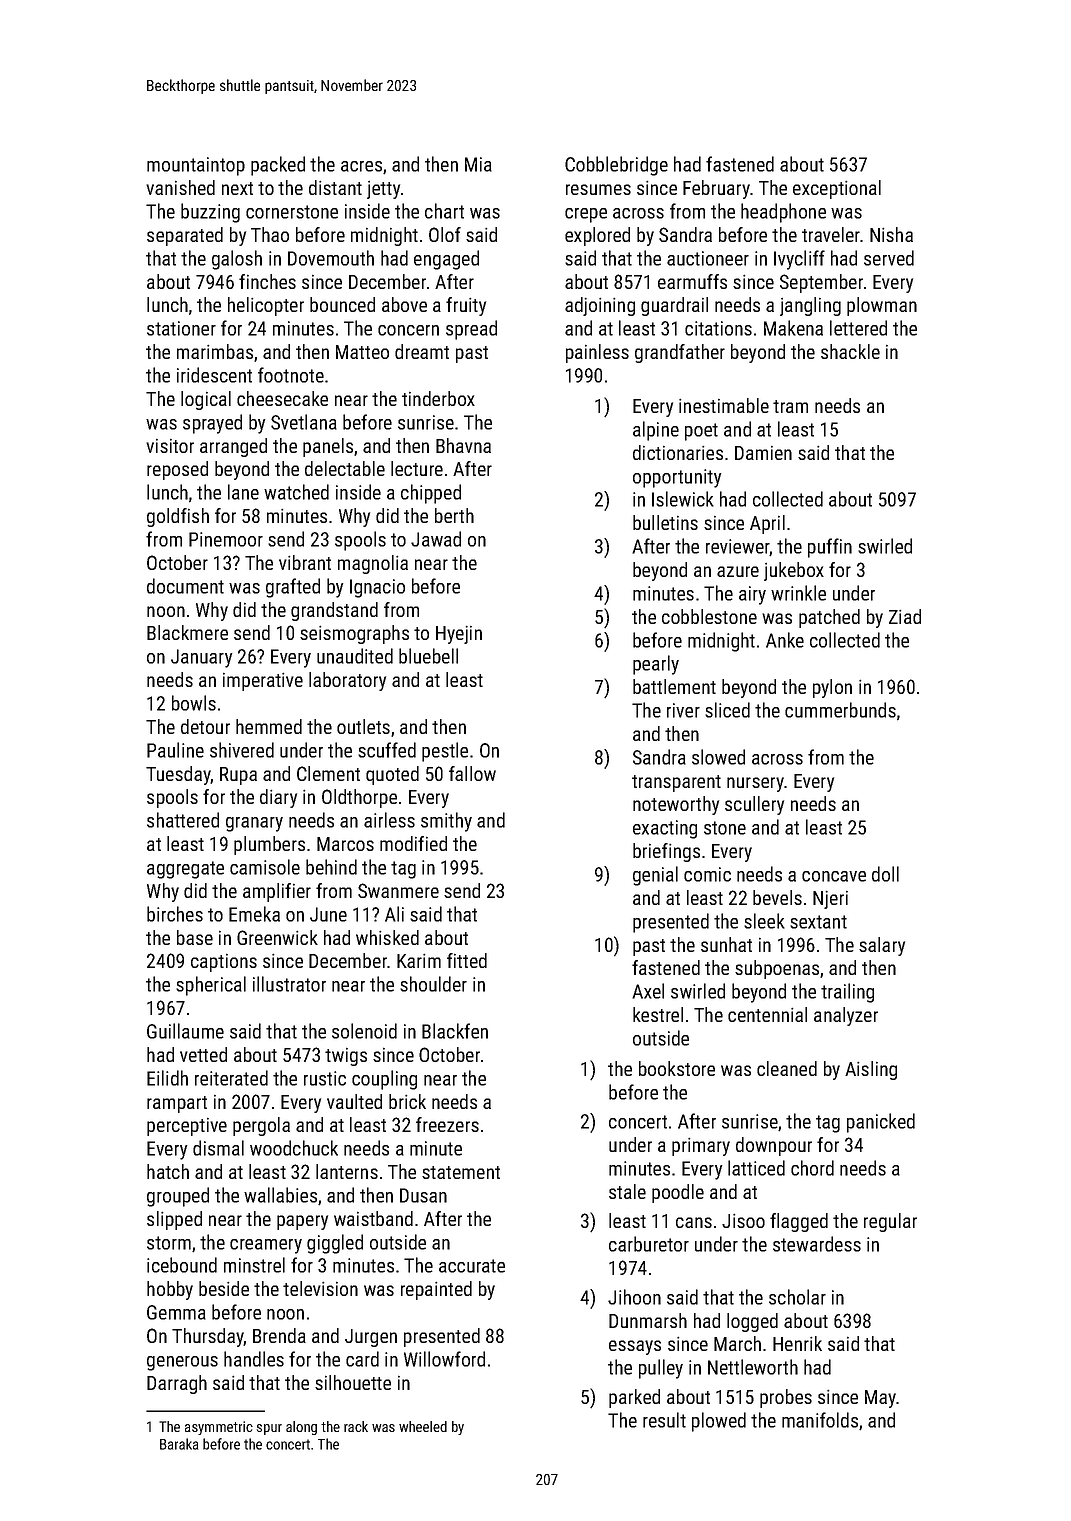  Describe the element at coordinates (664, 1420) in the screenshot. I see `result` at that location.
